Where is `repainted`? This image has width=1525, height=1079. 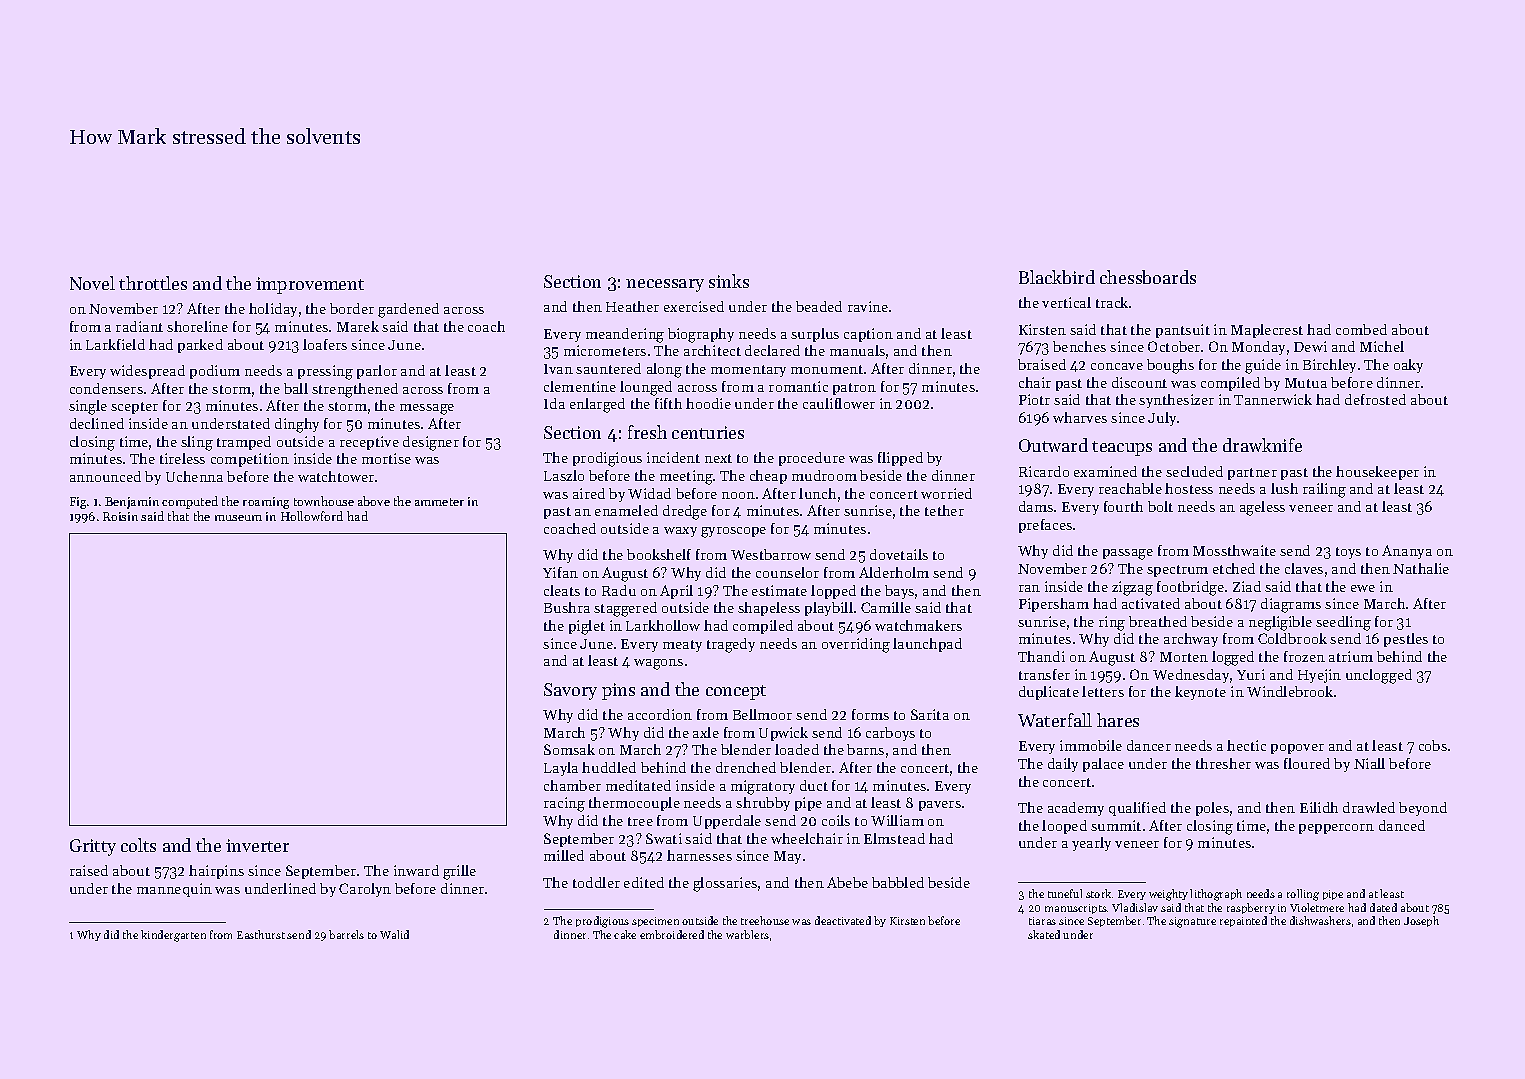
repainted is located at coordinates (1243, 921).
